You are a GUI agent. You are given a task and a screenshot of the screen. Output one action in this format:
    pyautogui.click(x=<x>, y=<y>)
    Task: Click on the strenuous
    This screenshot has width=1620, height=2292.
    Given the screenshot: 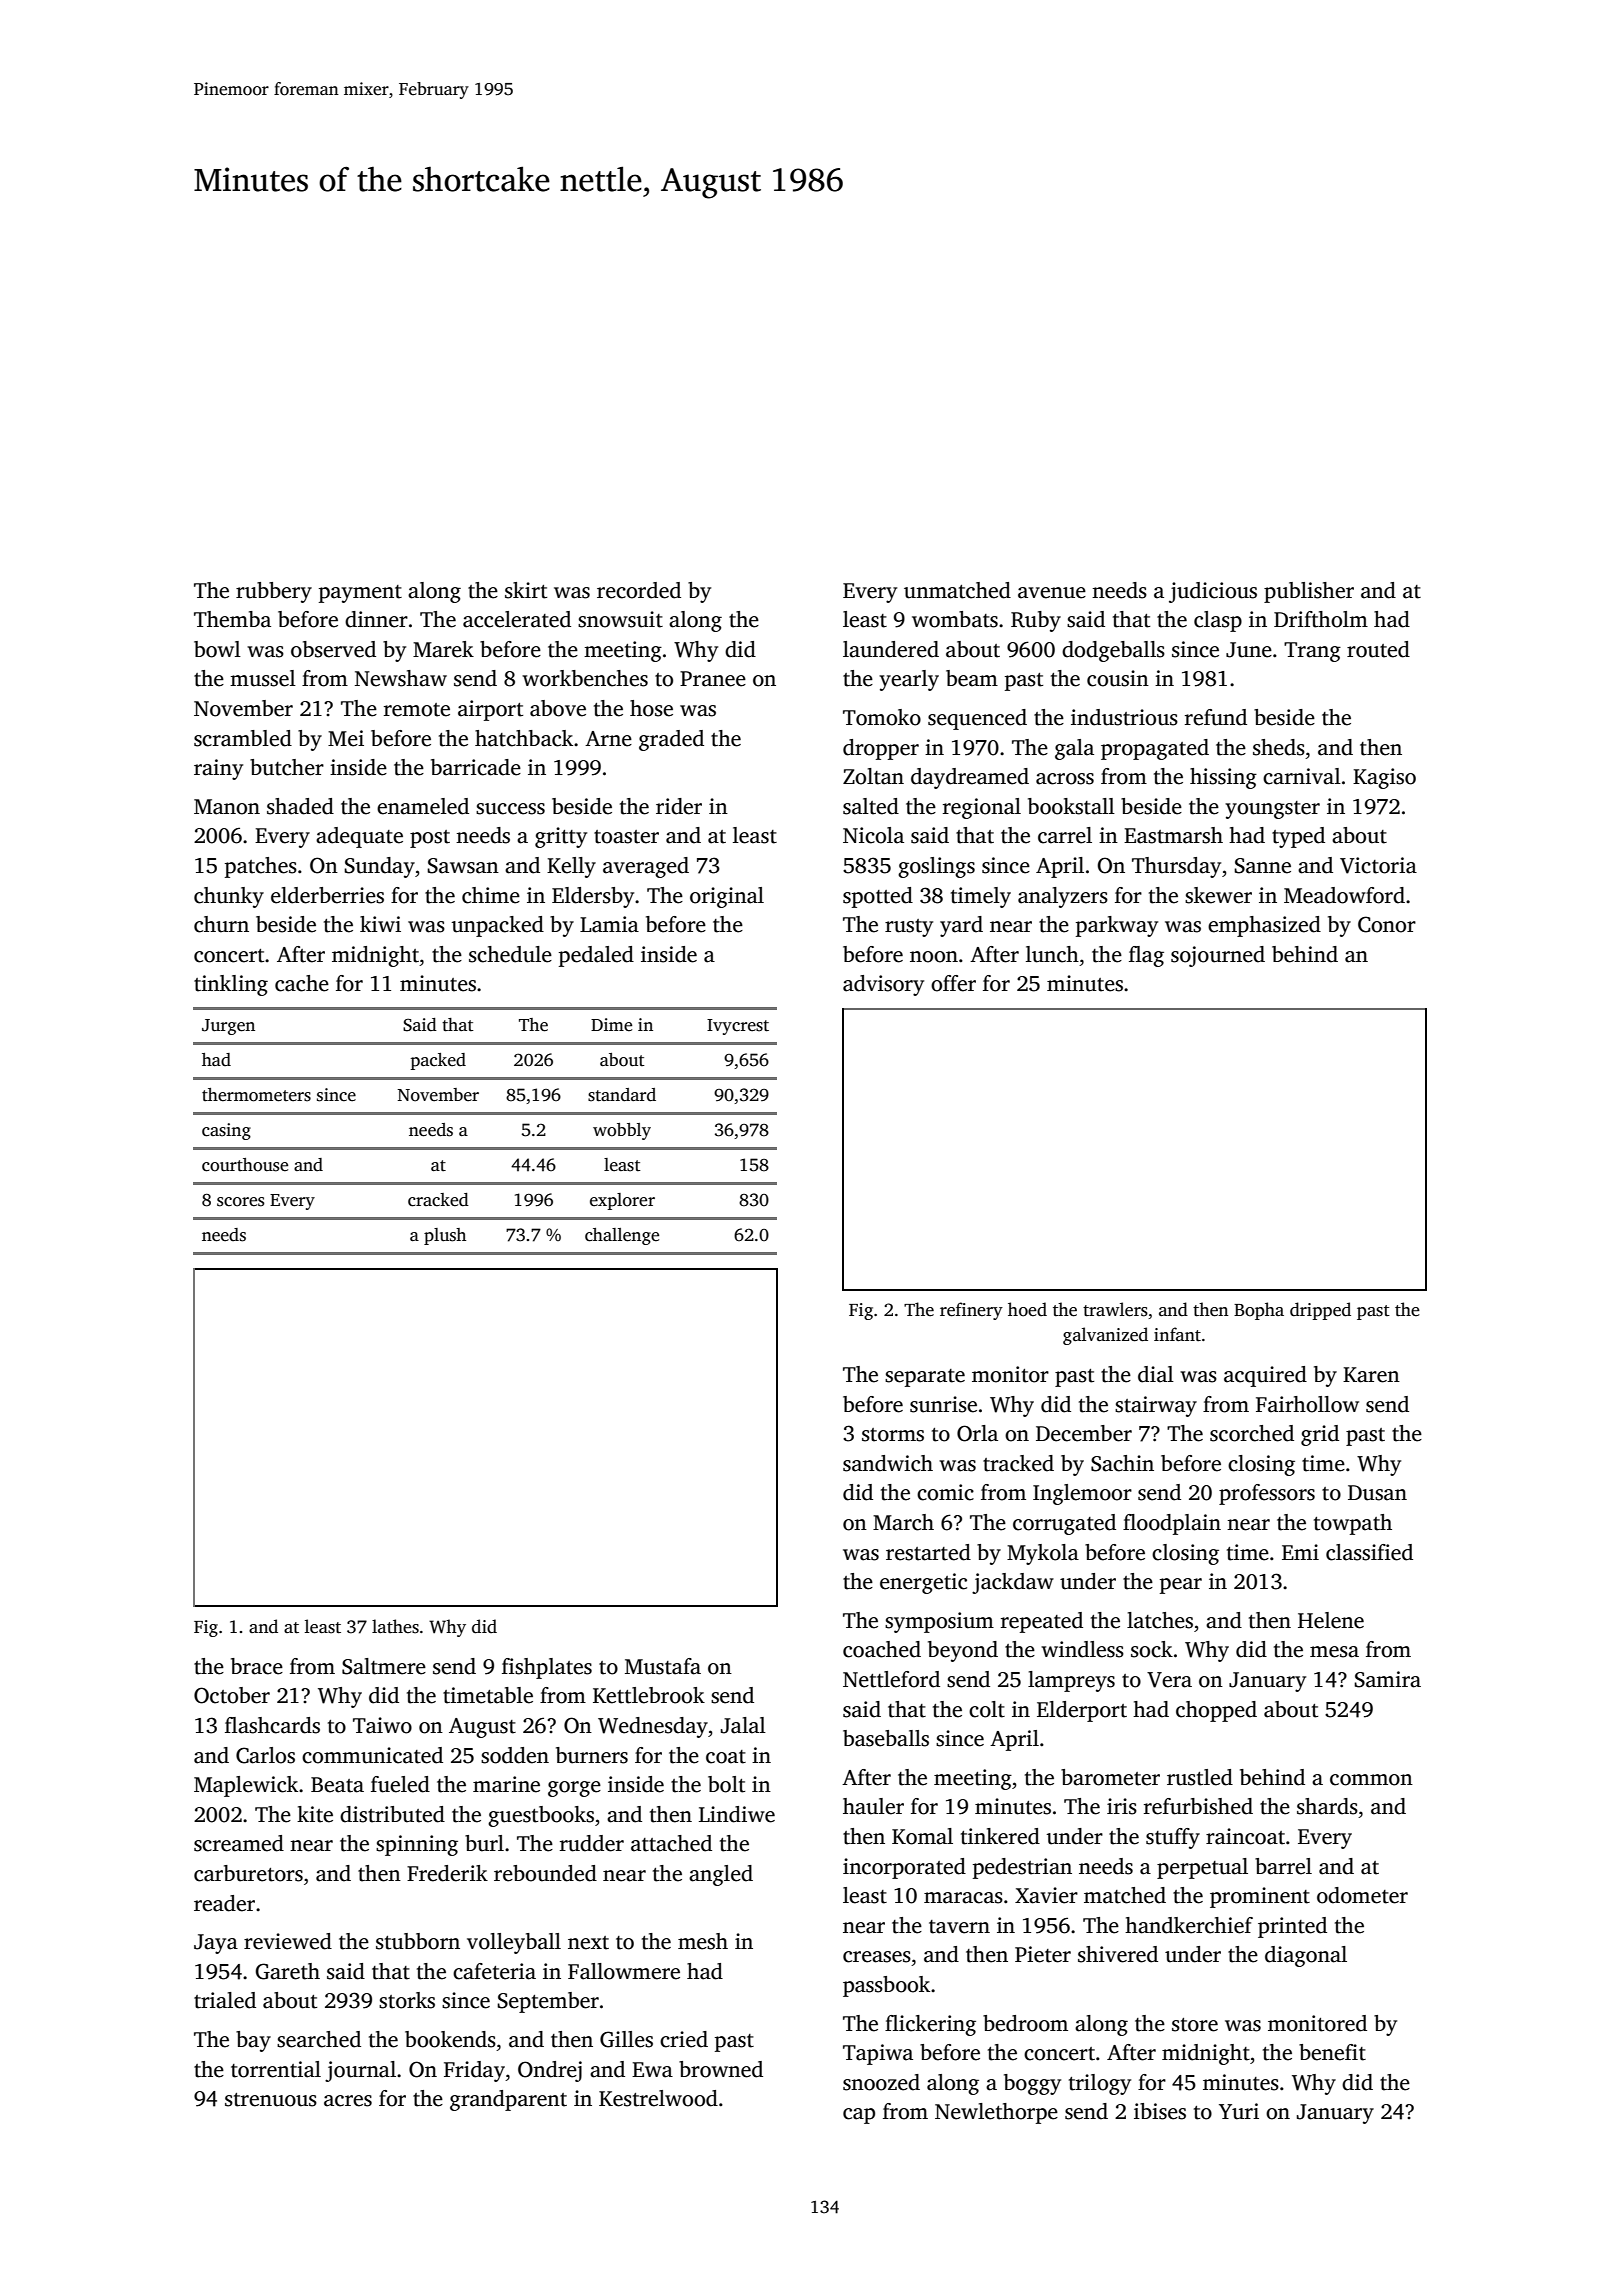 What is the action you would take?
    pyautogui.click(x=271, y=2100)
